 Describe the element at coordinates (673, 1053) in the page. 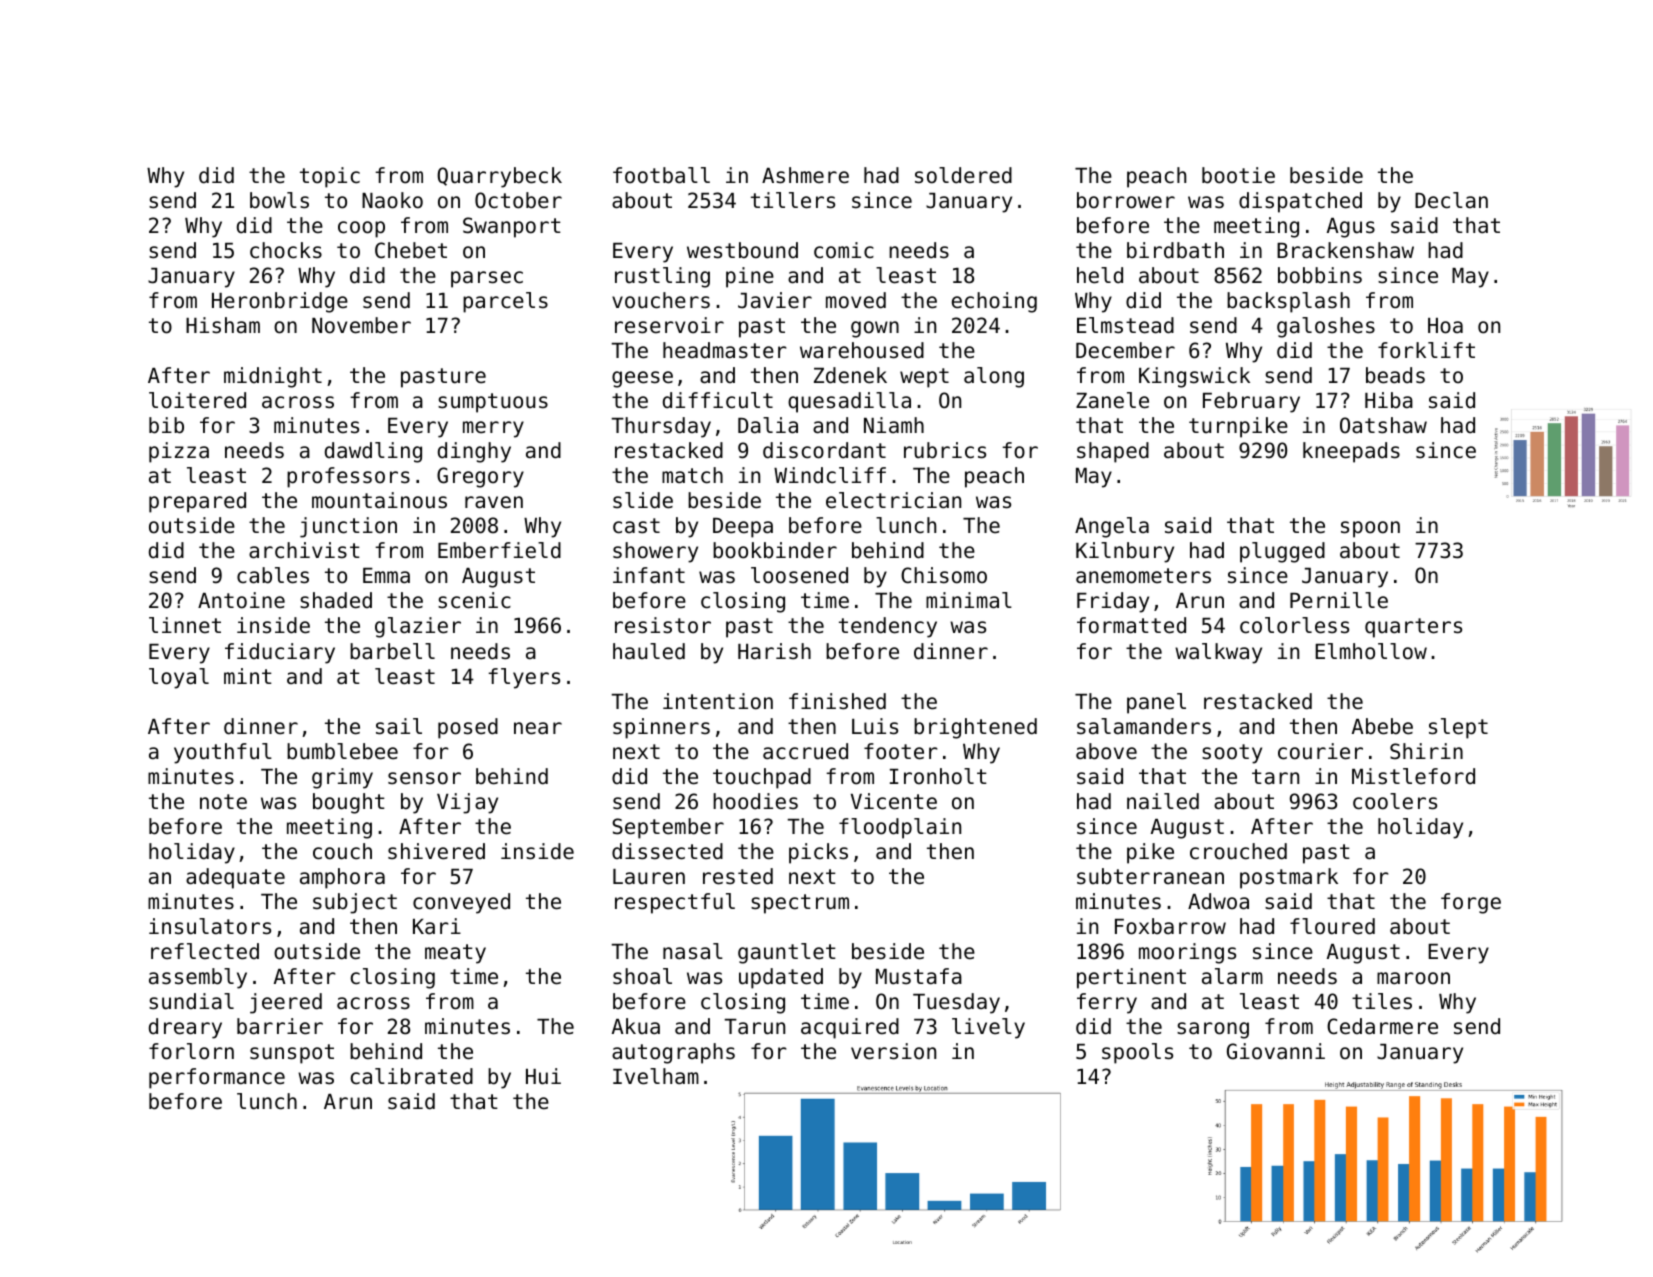

I see `autographs` at that location.
